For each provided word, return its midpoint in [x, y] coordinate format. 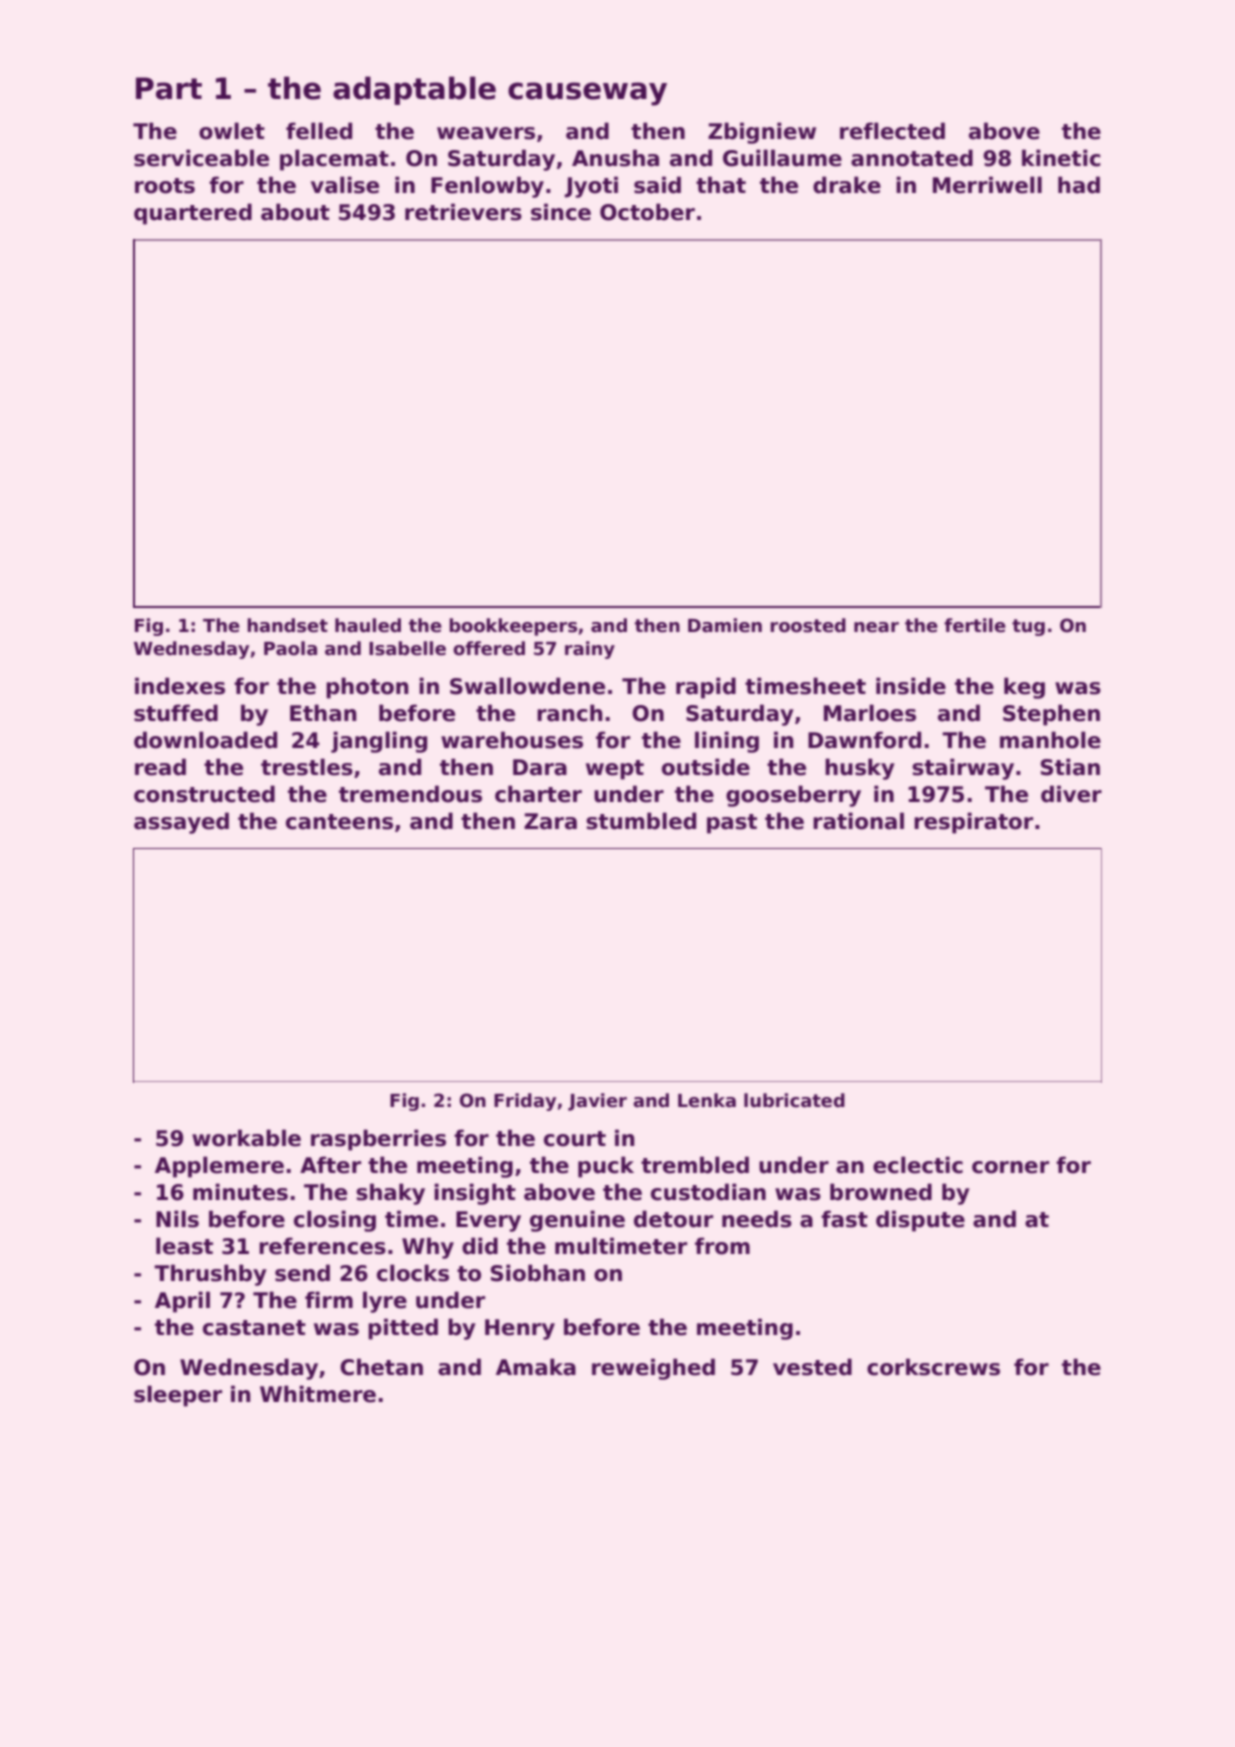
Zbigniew [762, 133]
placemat [334, 160]
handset [287, 625]
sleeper [178, 1396]
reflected [892, 131]
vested [812, 1367]
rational [858, 821]
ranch [570, 713]
